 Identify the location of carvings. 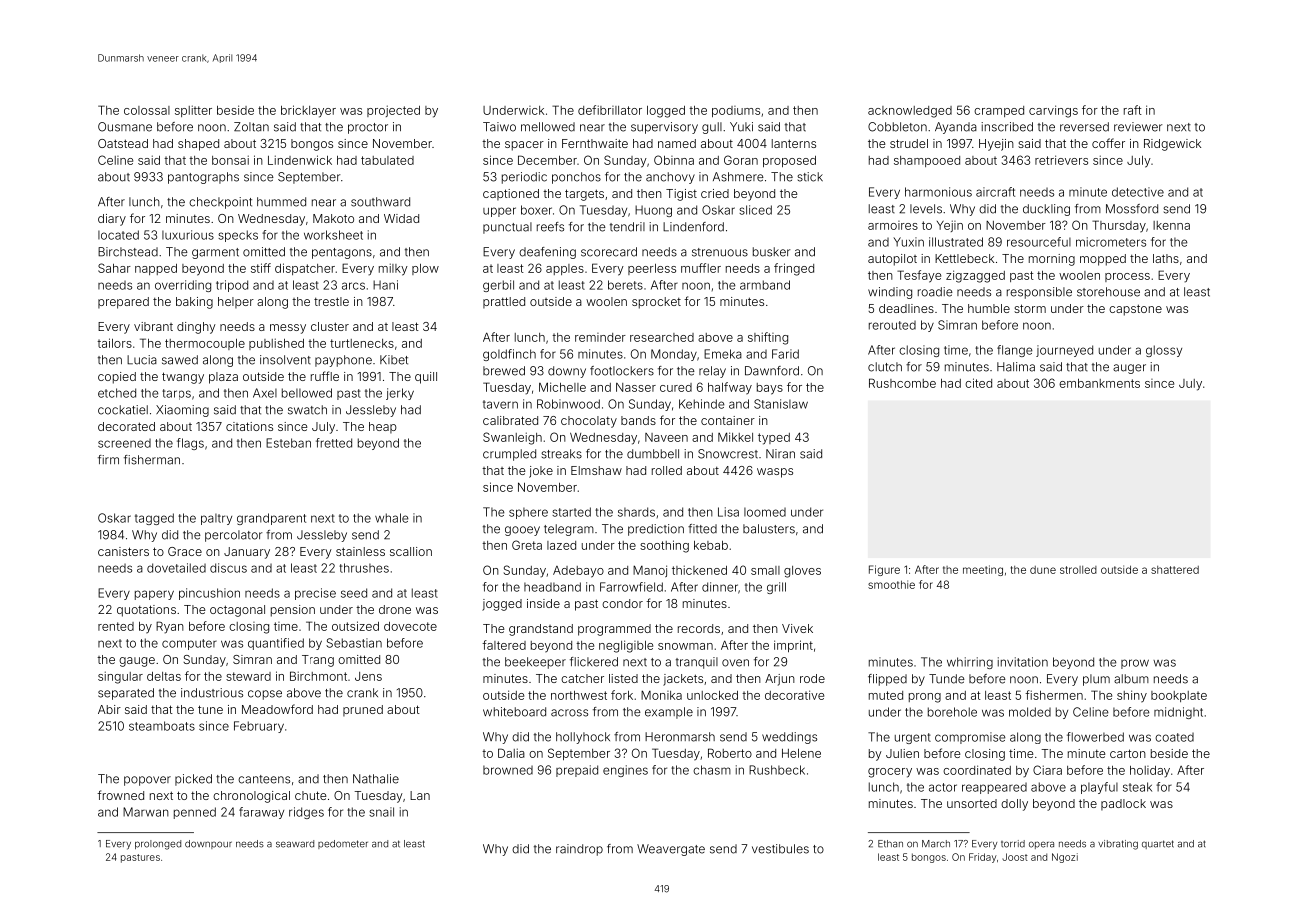
(1053, 111).
